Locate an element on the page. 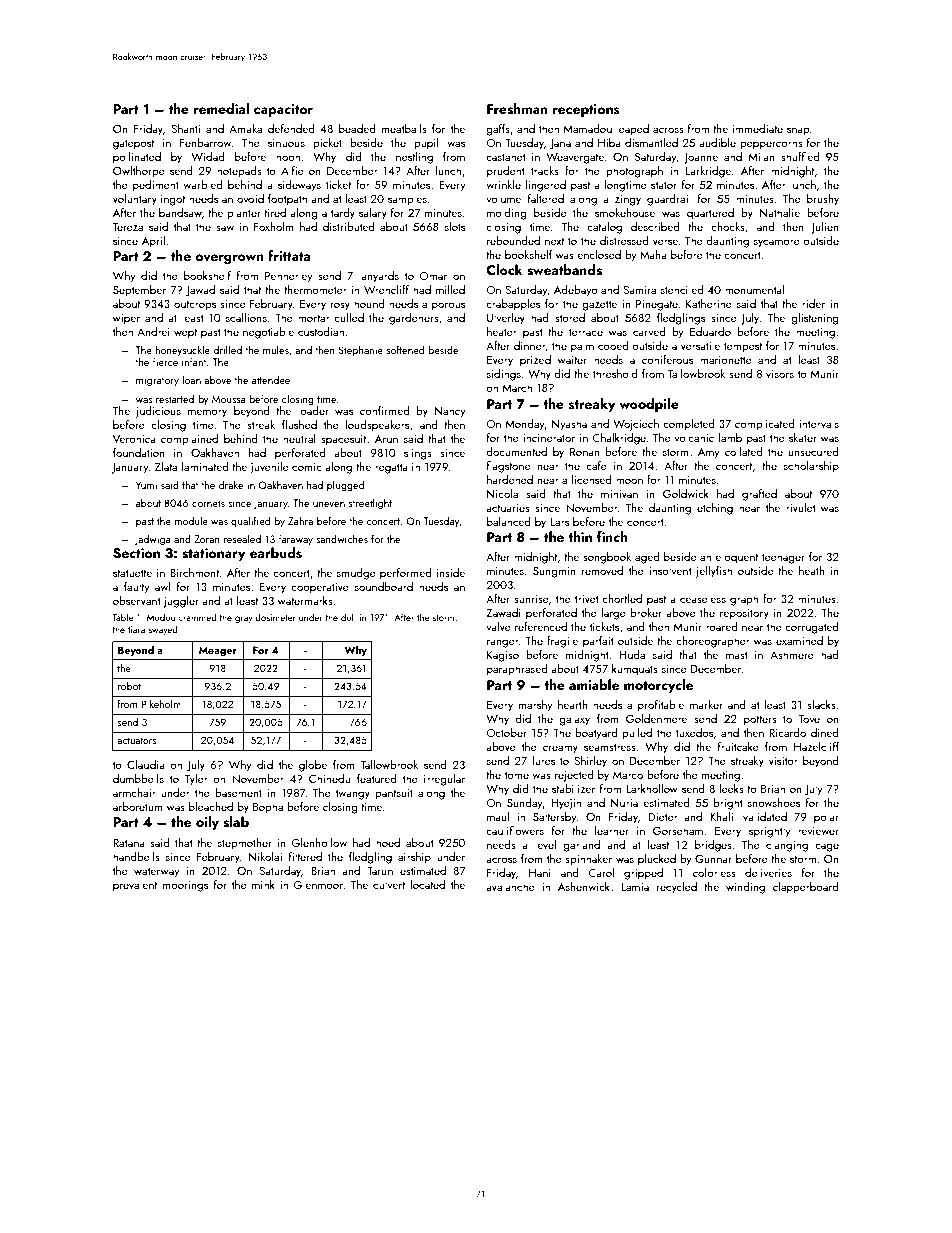 Image resolution: width=952 pixels, height=1233 pixels. Larkridge is located at coordinates (708, 172).
